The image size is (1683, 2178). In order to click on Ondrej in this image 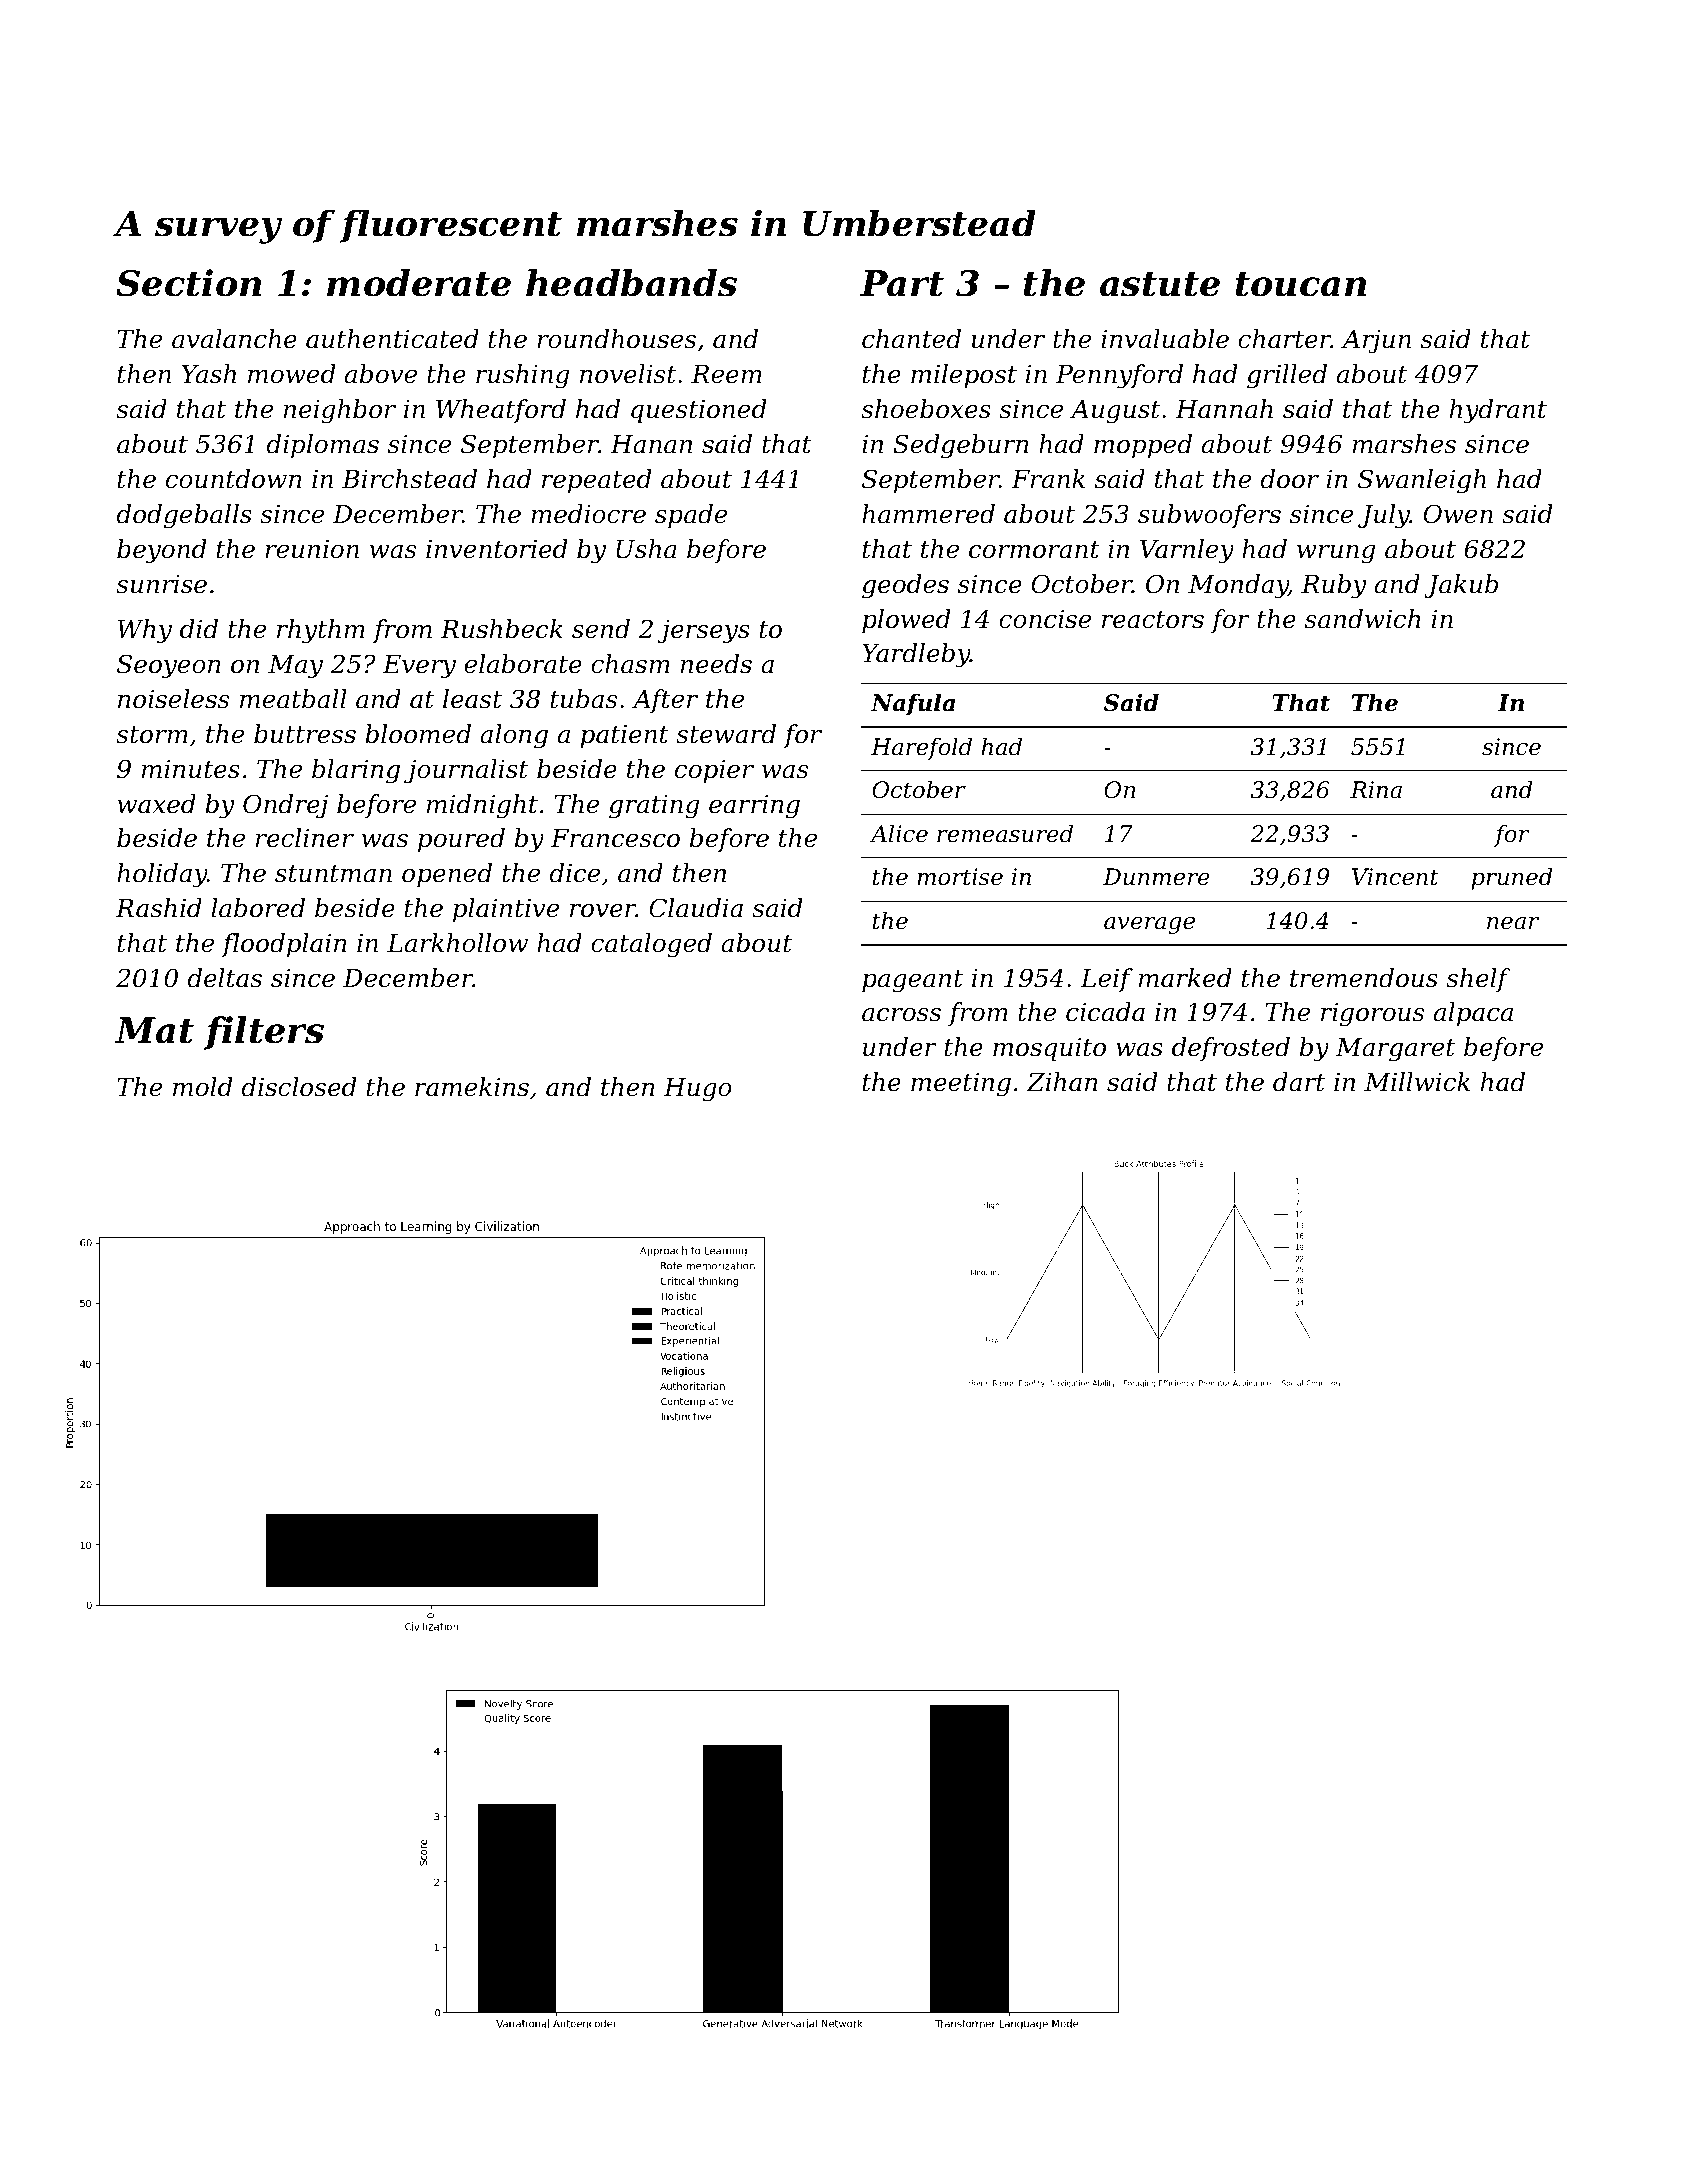, I will do `click(285, 806)`.
